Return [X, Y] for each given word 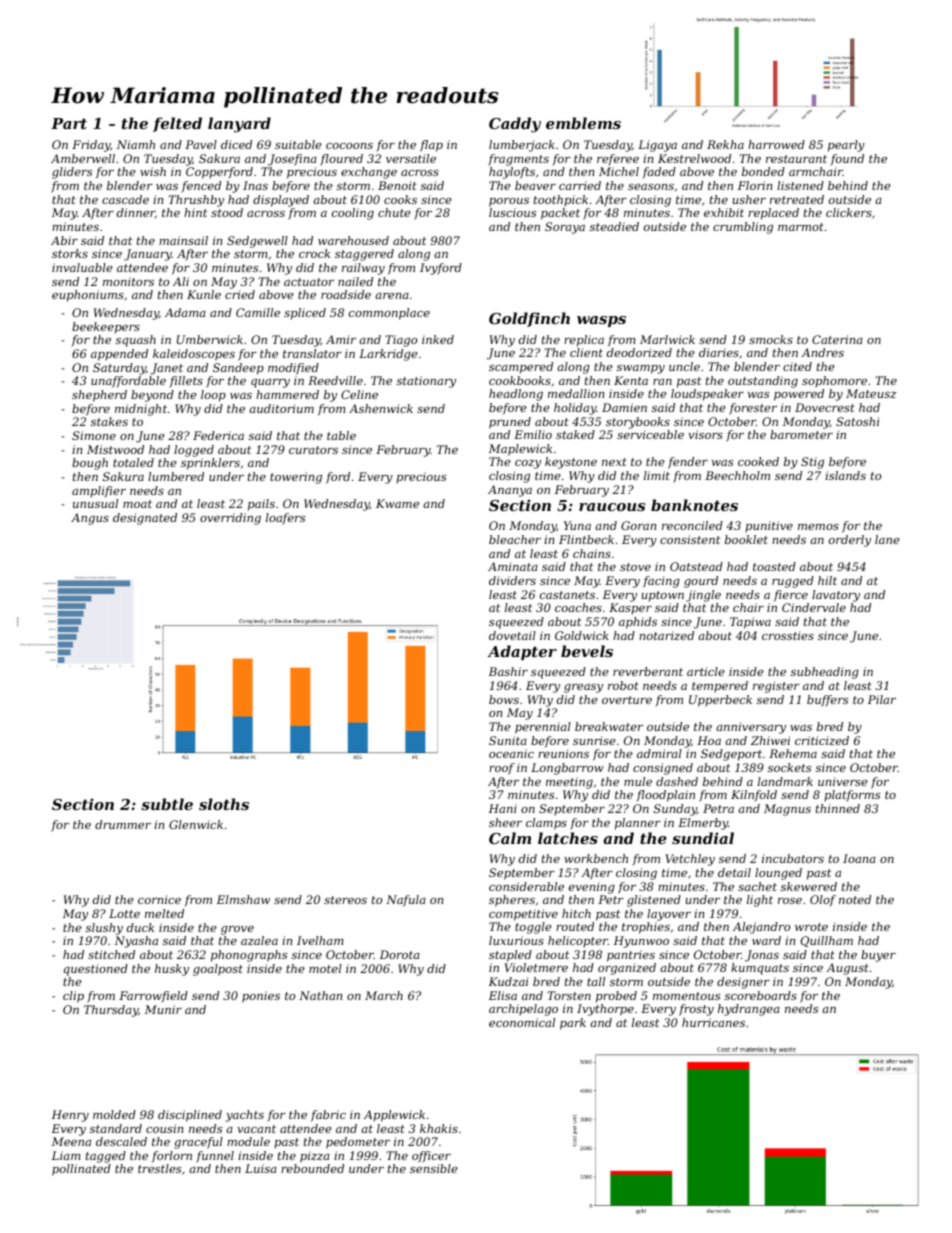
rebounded [312, 1168]
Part [69, 123]
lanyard [239, 125]
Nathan [320, 995]
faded [659, 173]
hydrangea [749, 1010]
